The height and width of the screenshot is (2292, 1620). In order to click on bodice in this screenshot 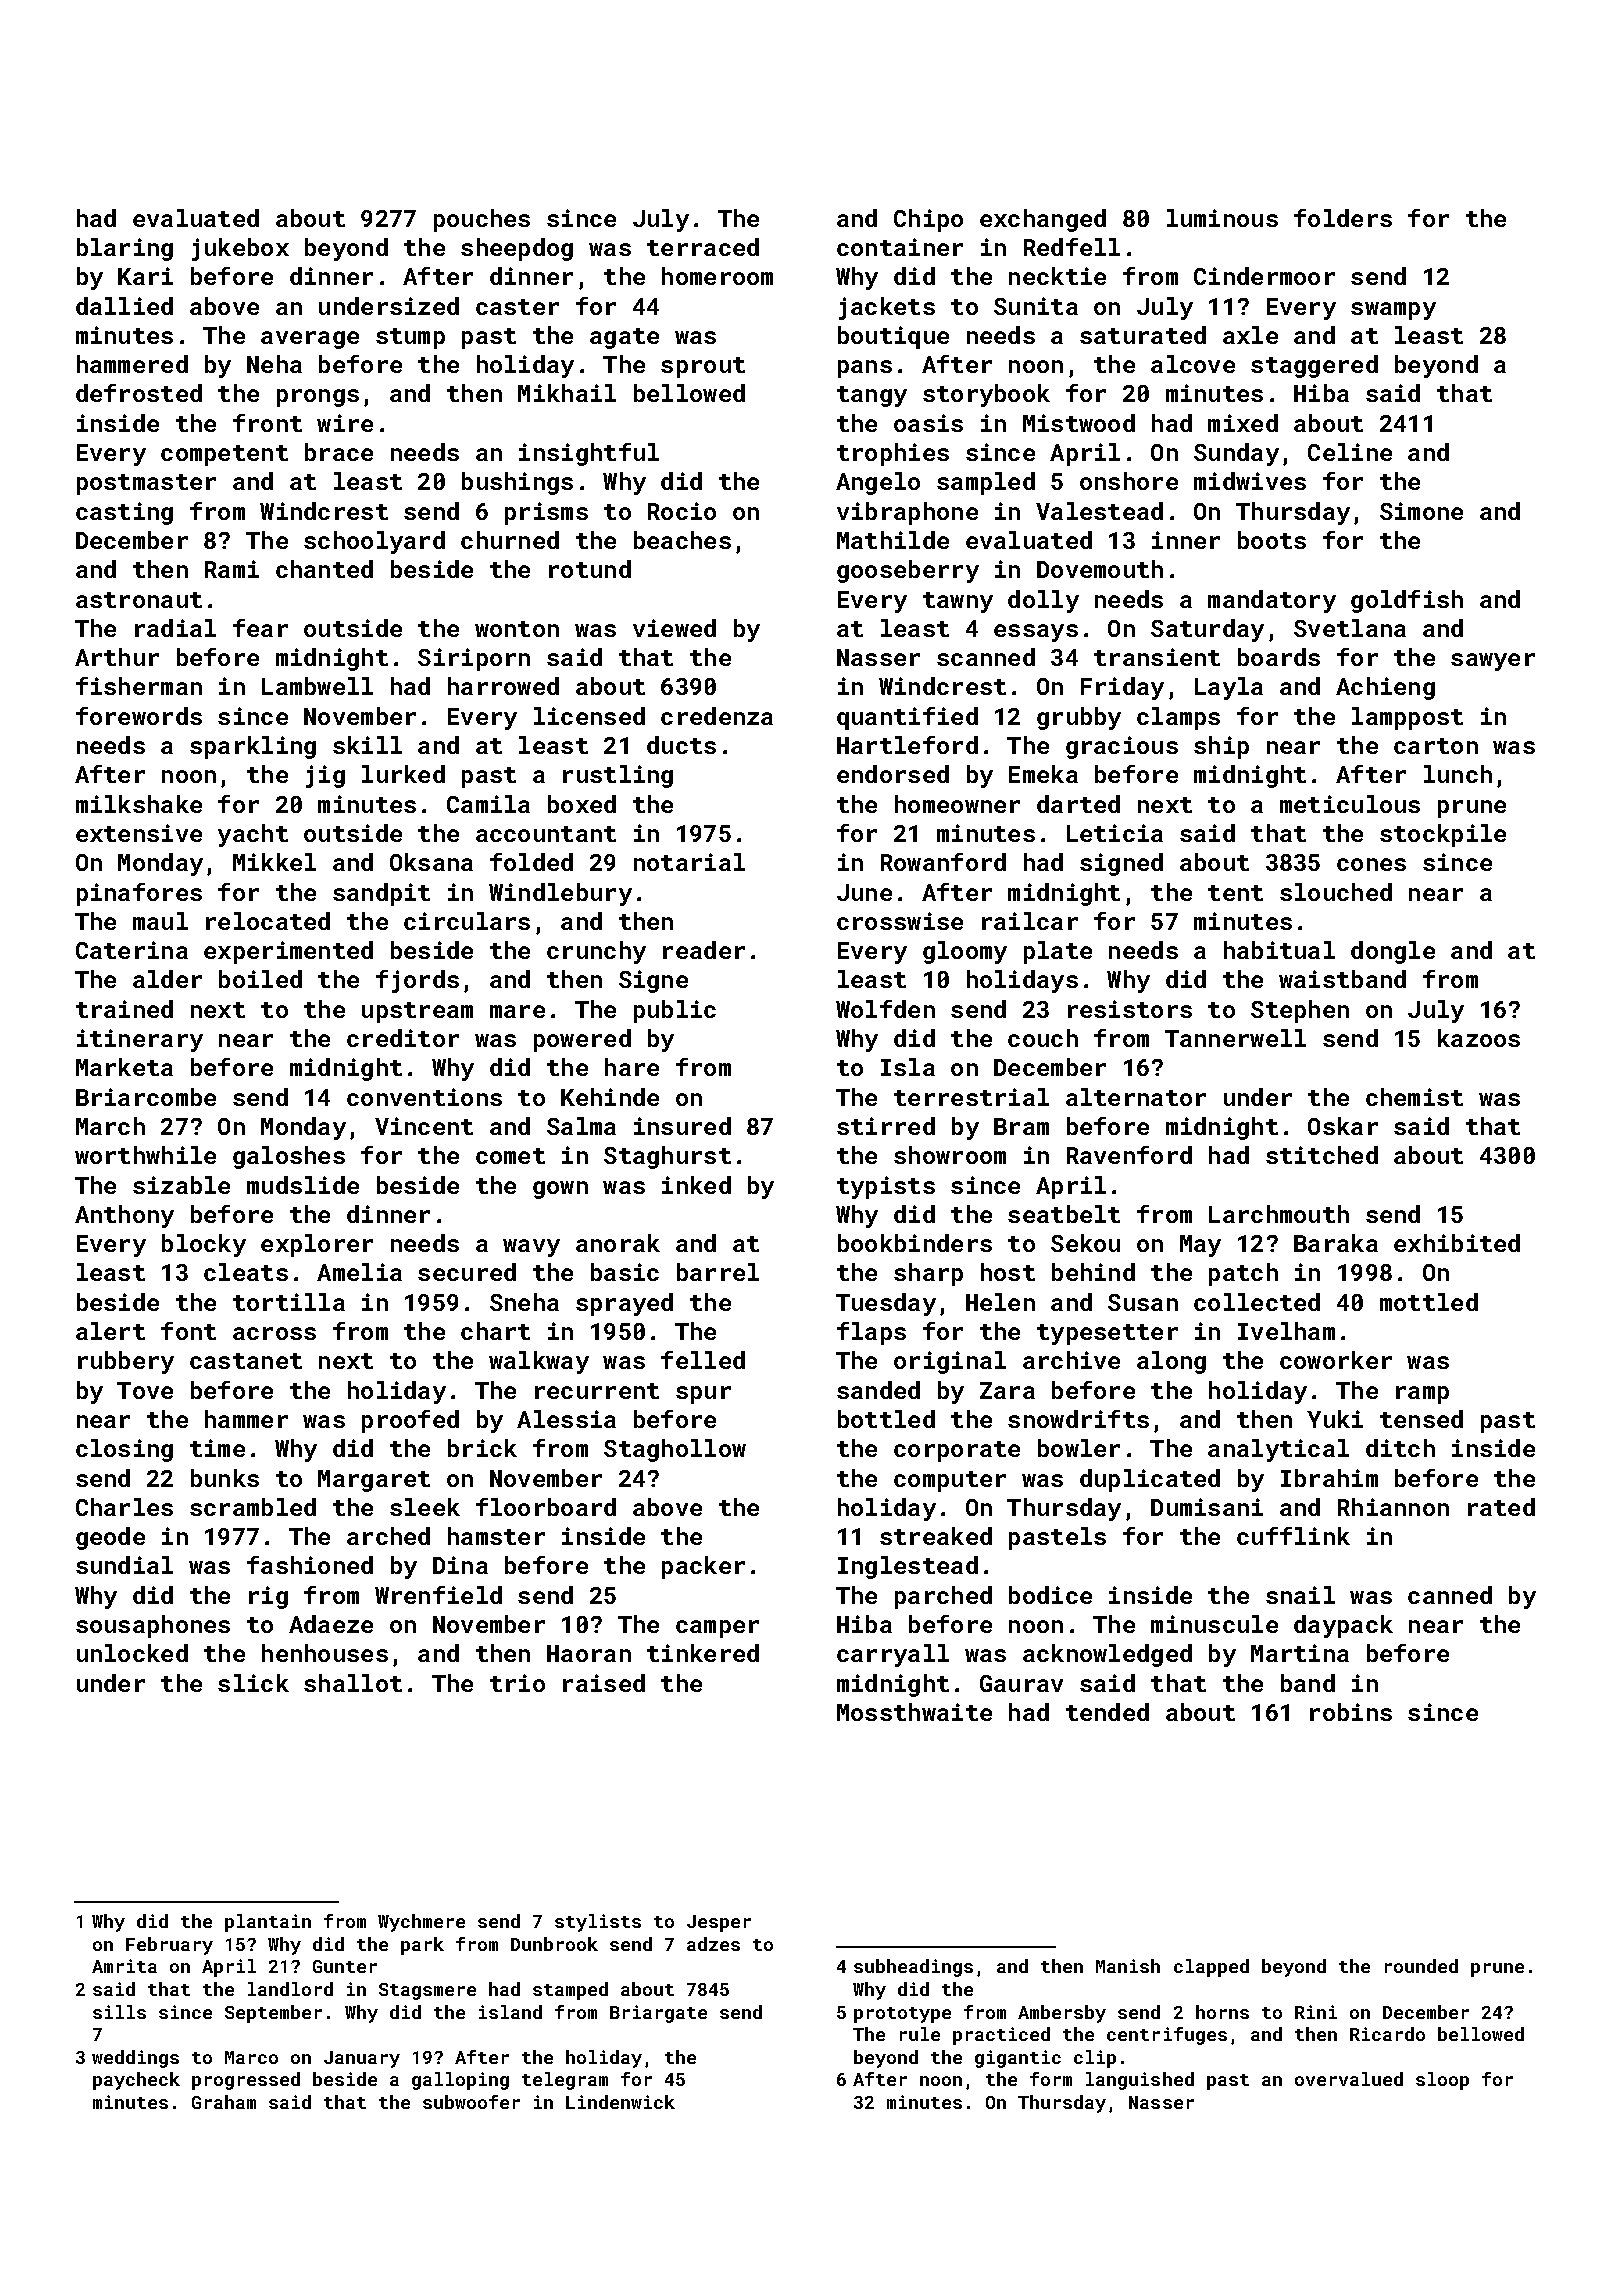, I will do `click(1050, 1595)`.
